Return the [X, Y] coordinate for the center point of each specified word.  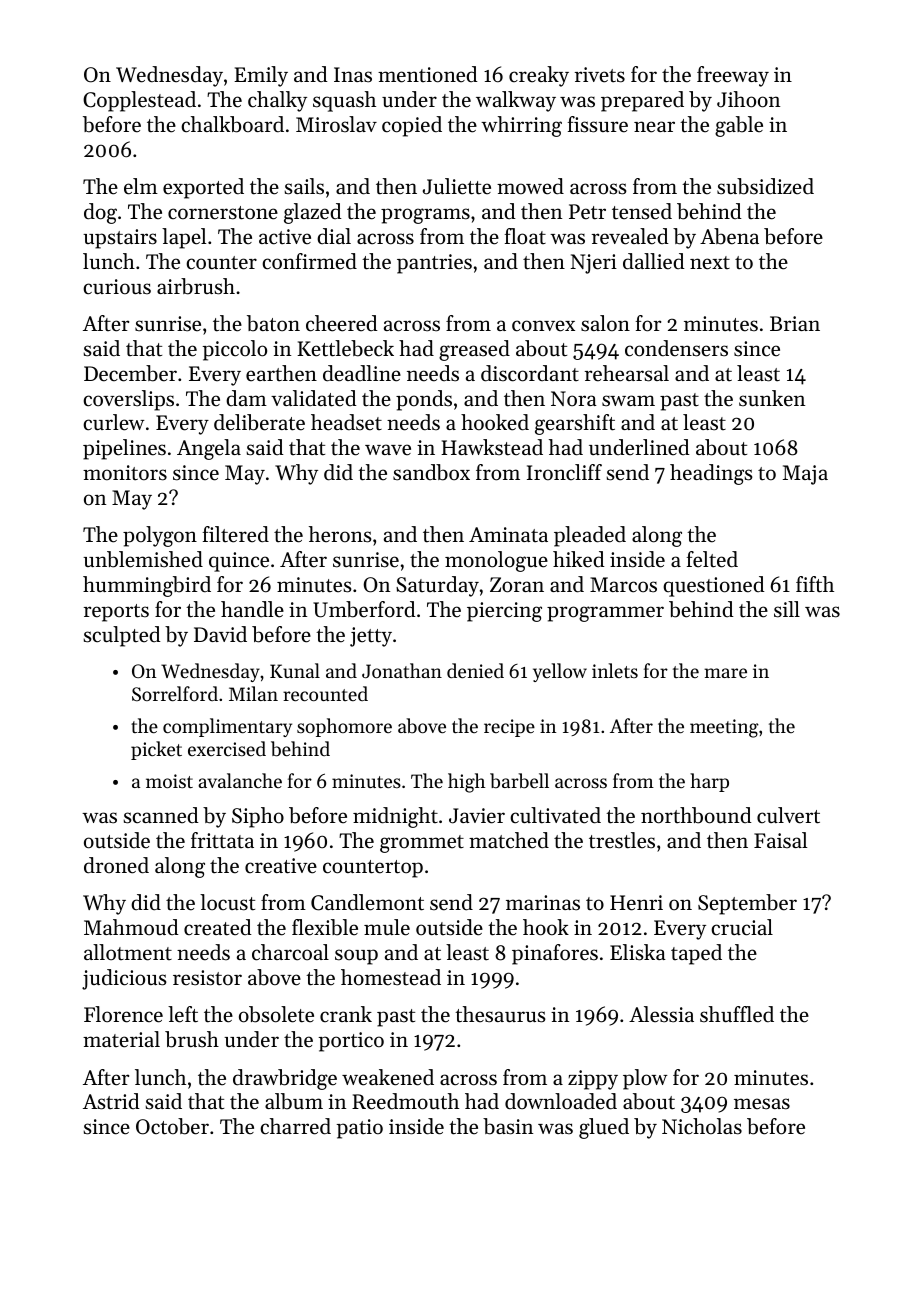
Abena [729, 236]
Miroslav [336, 124]
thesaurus [500, 1014]
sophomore [344, 727]
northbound [696, 815]
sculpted [122, 636]
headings [711, 474]
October [172, 1126]
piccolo [234, 350]
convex [543, 326]
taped [696, 954]
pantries [434, 264]
